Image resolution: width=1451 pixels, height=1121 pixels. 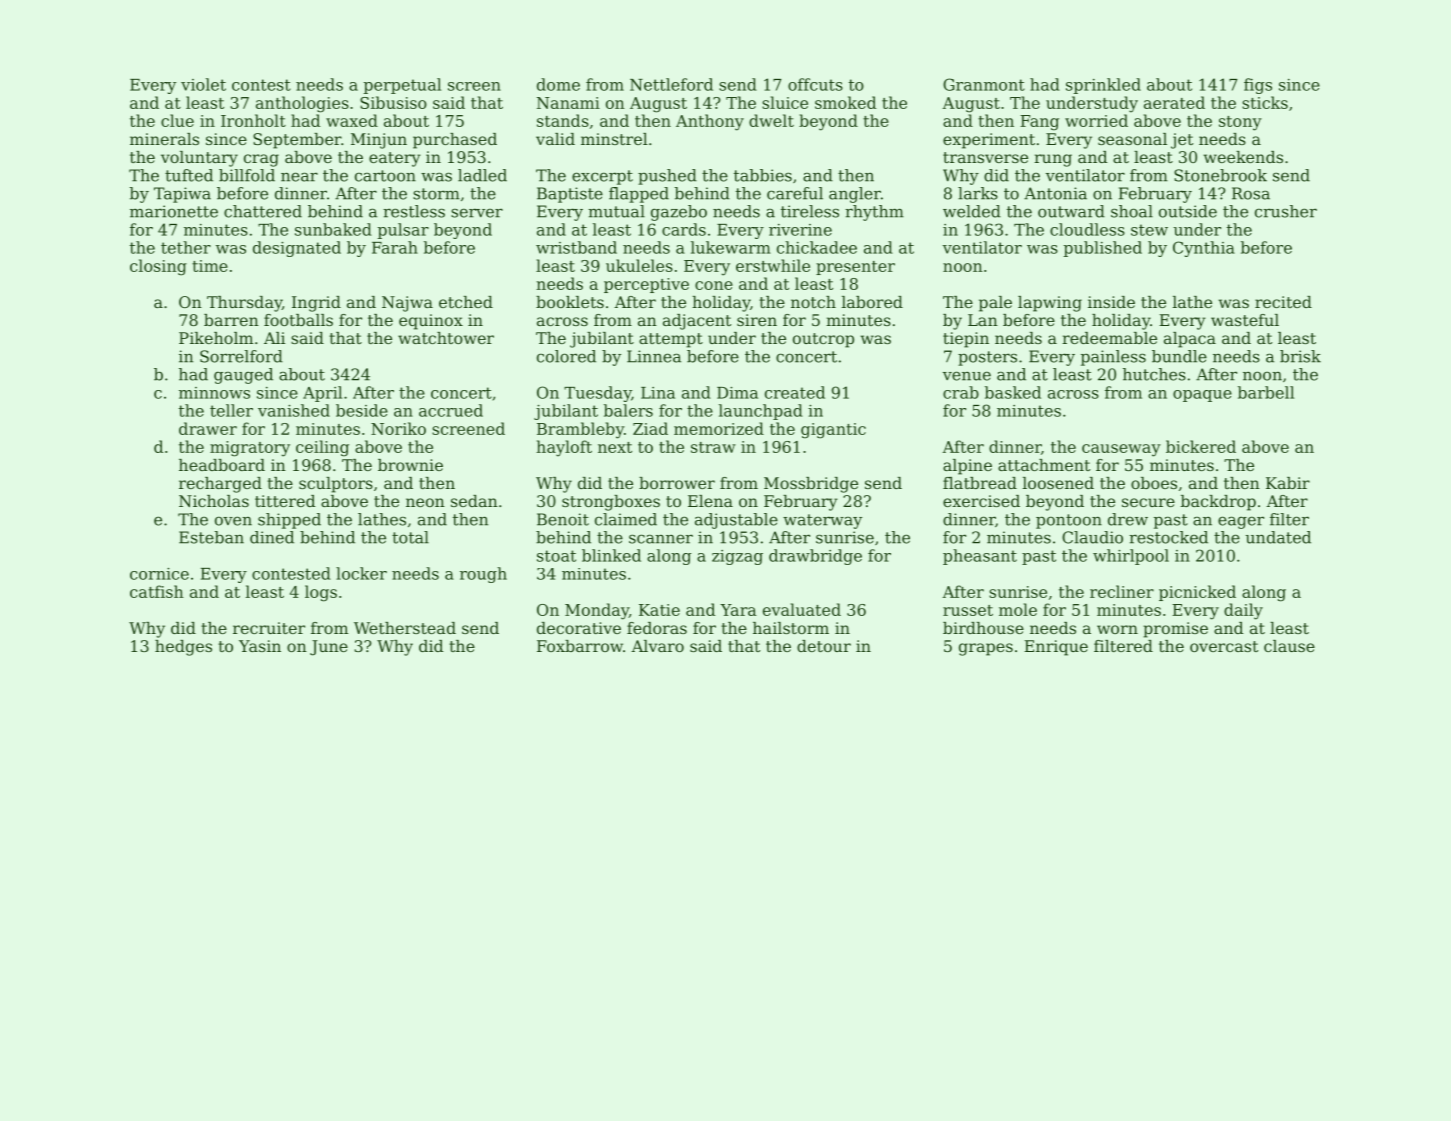 I want to click on flatbread, so click(x=980, y=483).
